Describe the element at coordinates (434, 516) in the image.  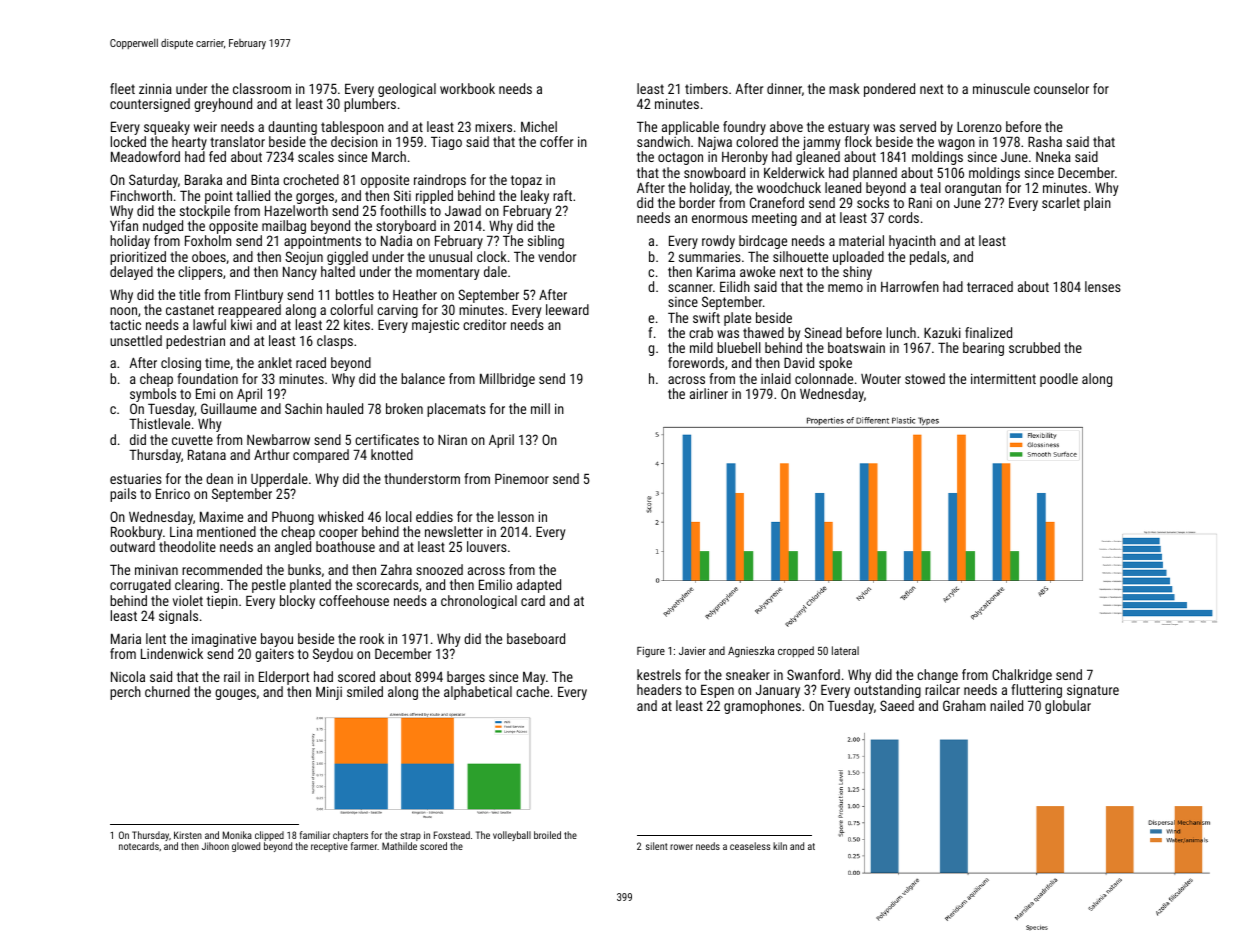
I see `eddies` at that location.
